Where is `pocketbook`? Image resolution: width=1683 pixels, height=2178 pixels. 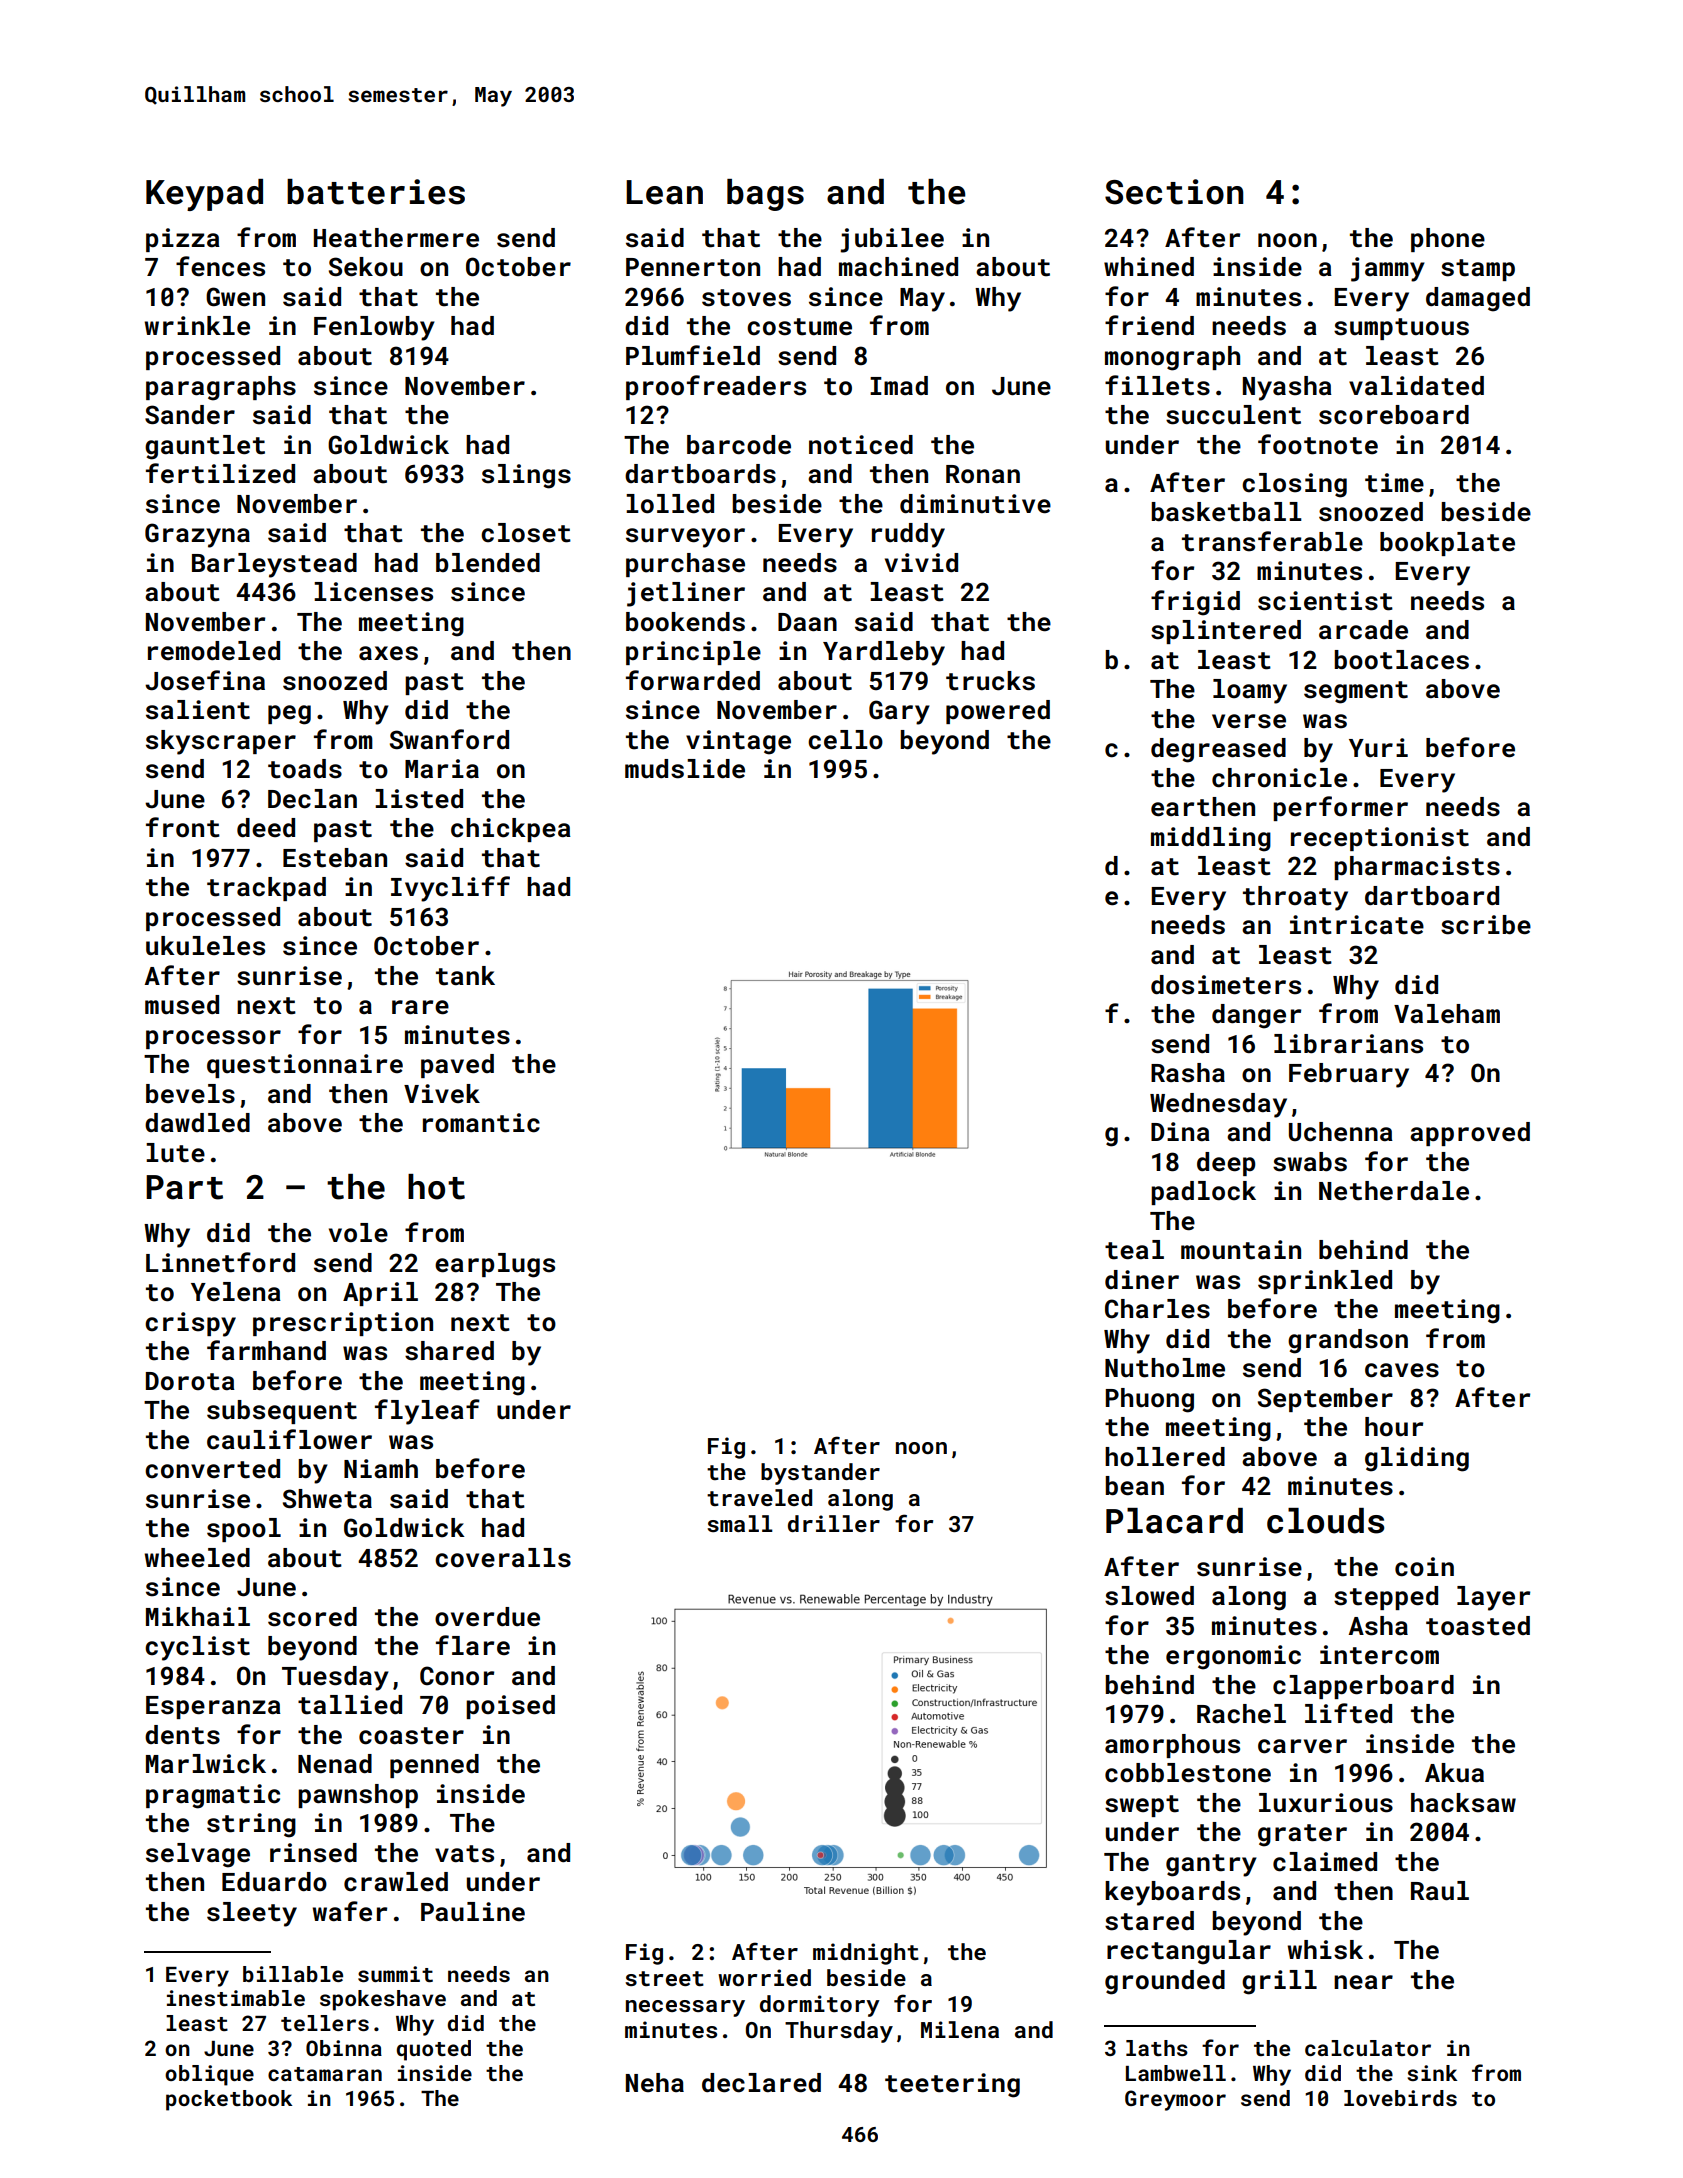 pocketbook is located at coordinates (229, 2100).
